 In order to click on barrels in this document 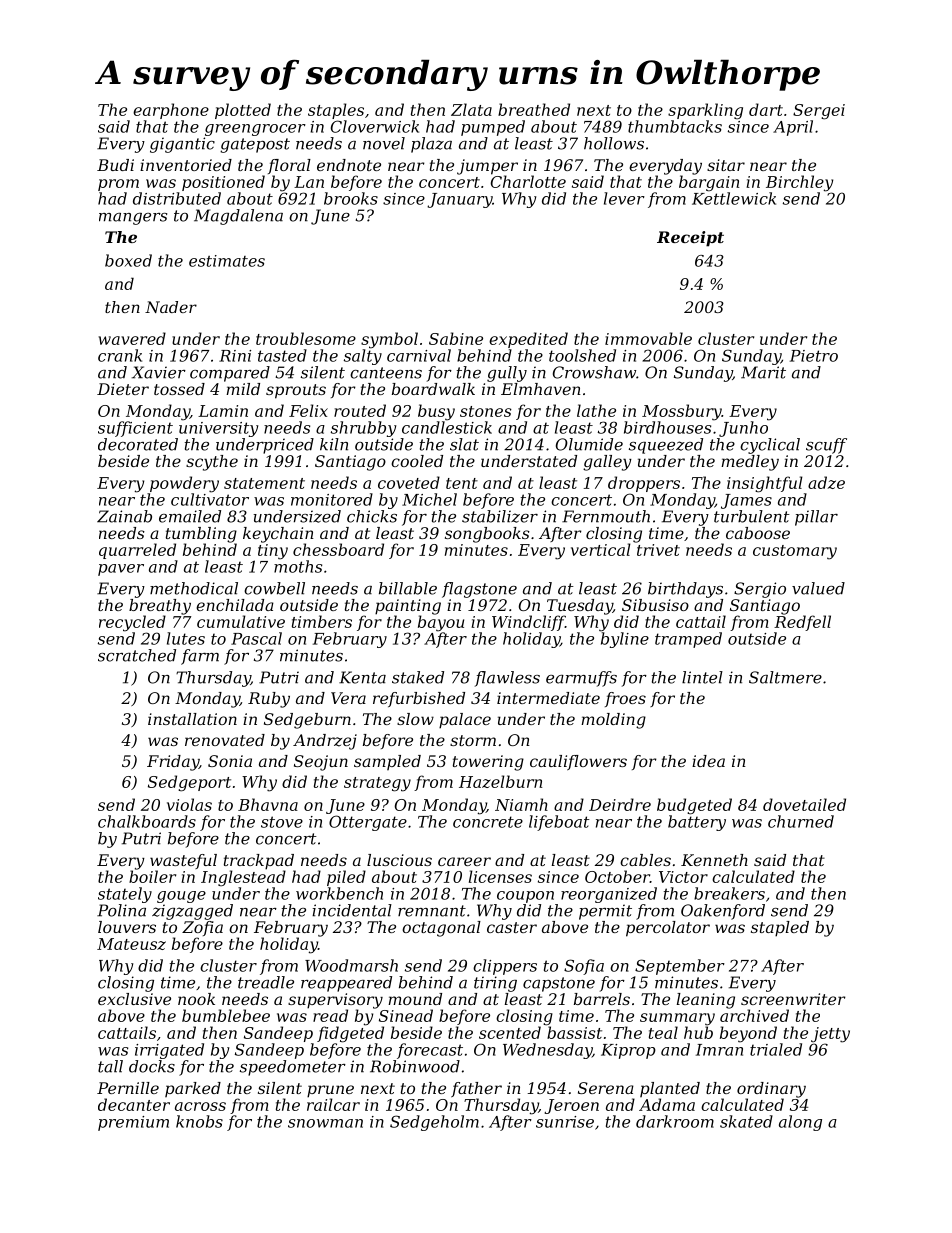, I will do `click(602, 999)`.
